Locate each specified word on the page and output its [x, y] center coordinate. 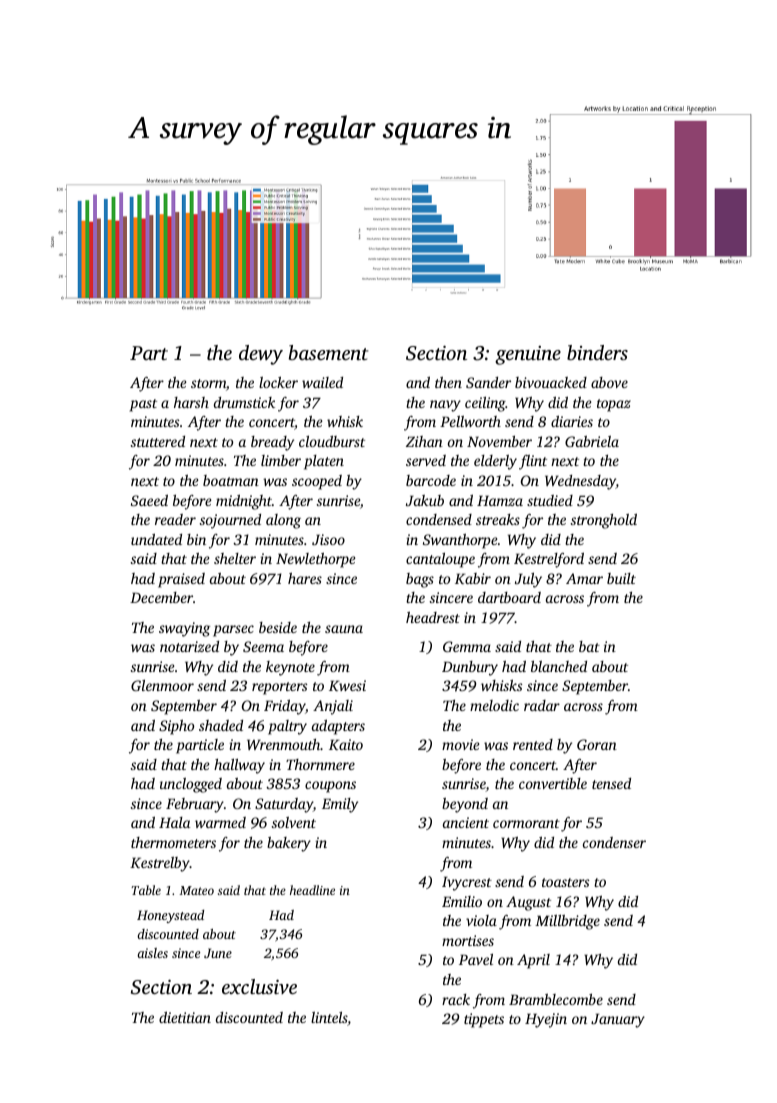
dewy [261, 355]
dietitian [185, 1017]
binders [597, 352]
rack [456, 999]
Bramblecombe [556, 999]
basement [328, 352]
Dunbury [470, 668]
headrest [433, 617]
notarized [189, 646]
